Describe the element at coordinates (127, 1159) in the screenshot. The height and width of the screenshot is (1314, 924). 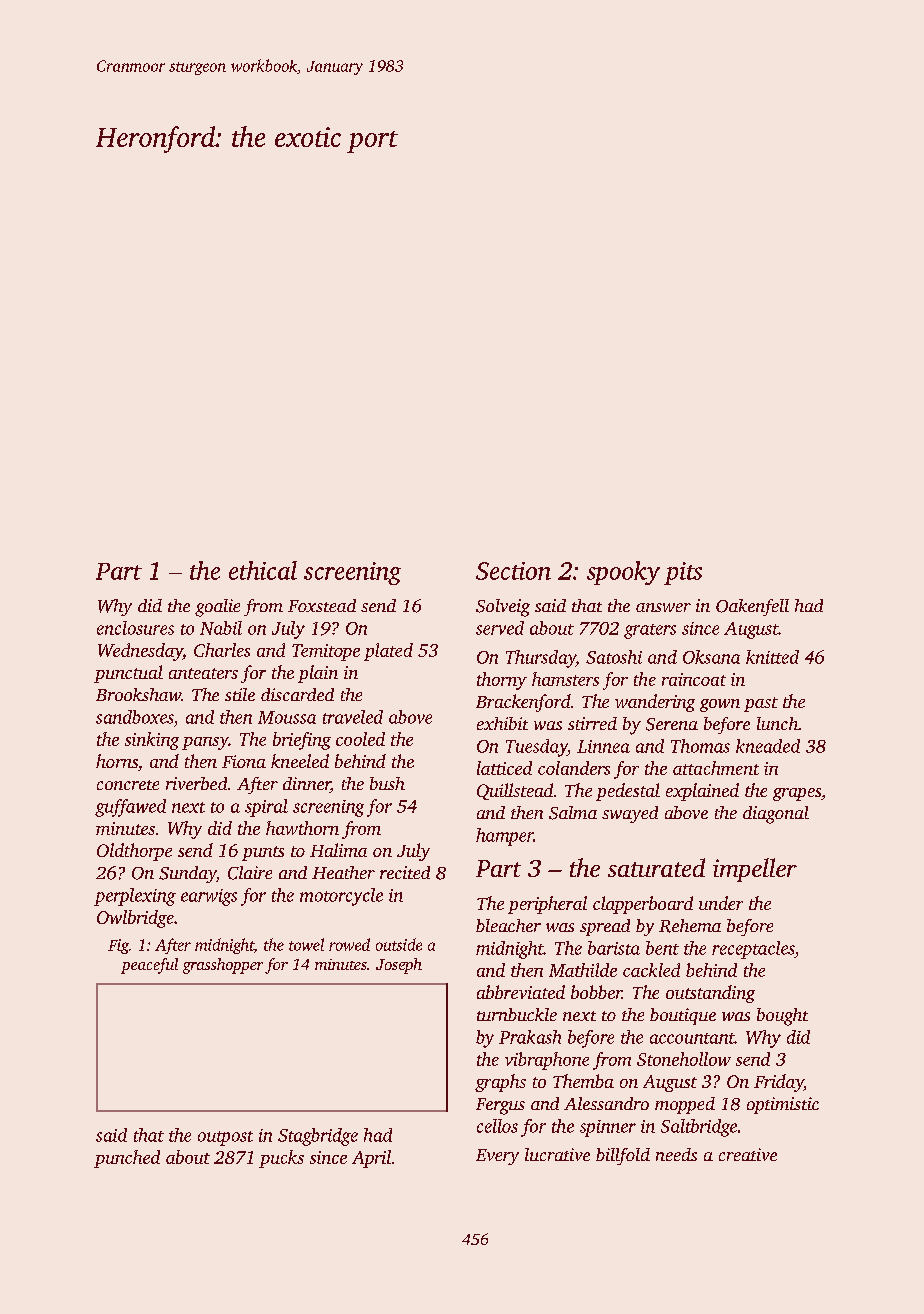
I see `punched` at that location.
